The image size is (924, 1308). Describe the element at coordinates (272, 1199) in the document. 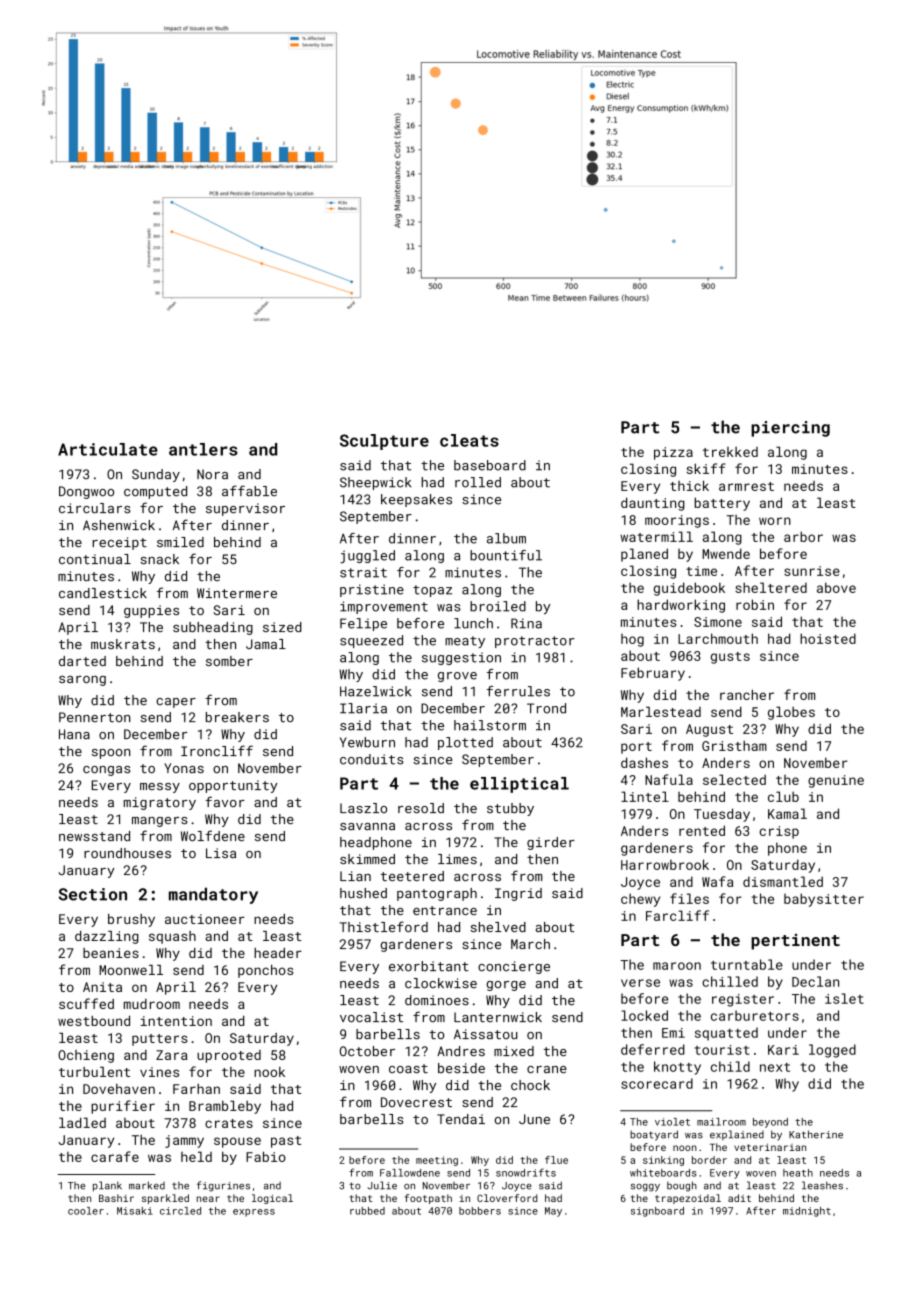

I see `logical` at that location.
